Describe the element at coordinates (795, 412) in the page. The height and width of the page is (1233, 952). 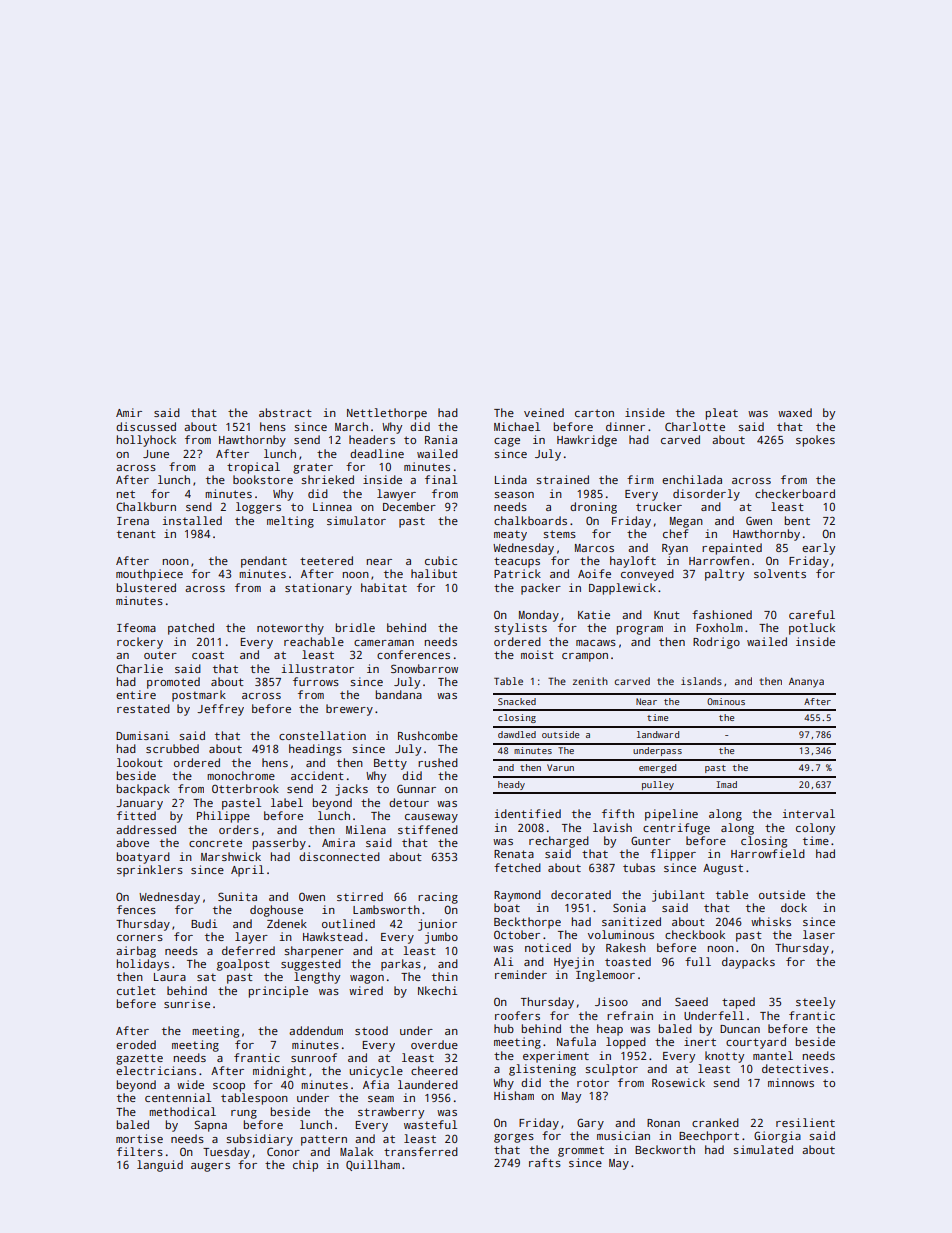
I see `waxed` at that location.
